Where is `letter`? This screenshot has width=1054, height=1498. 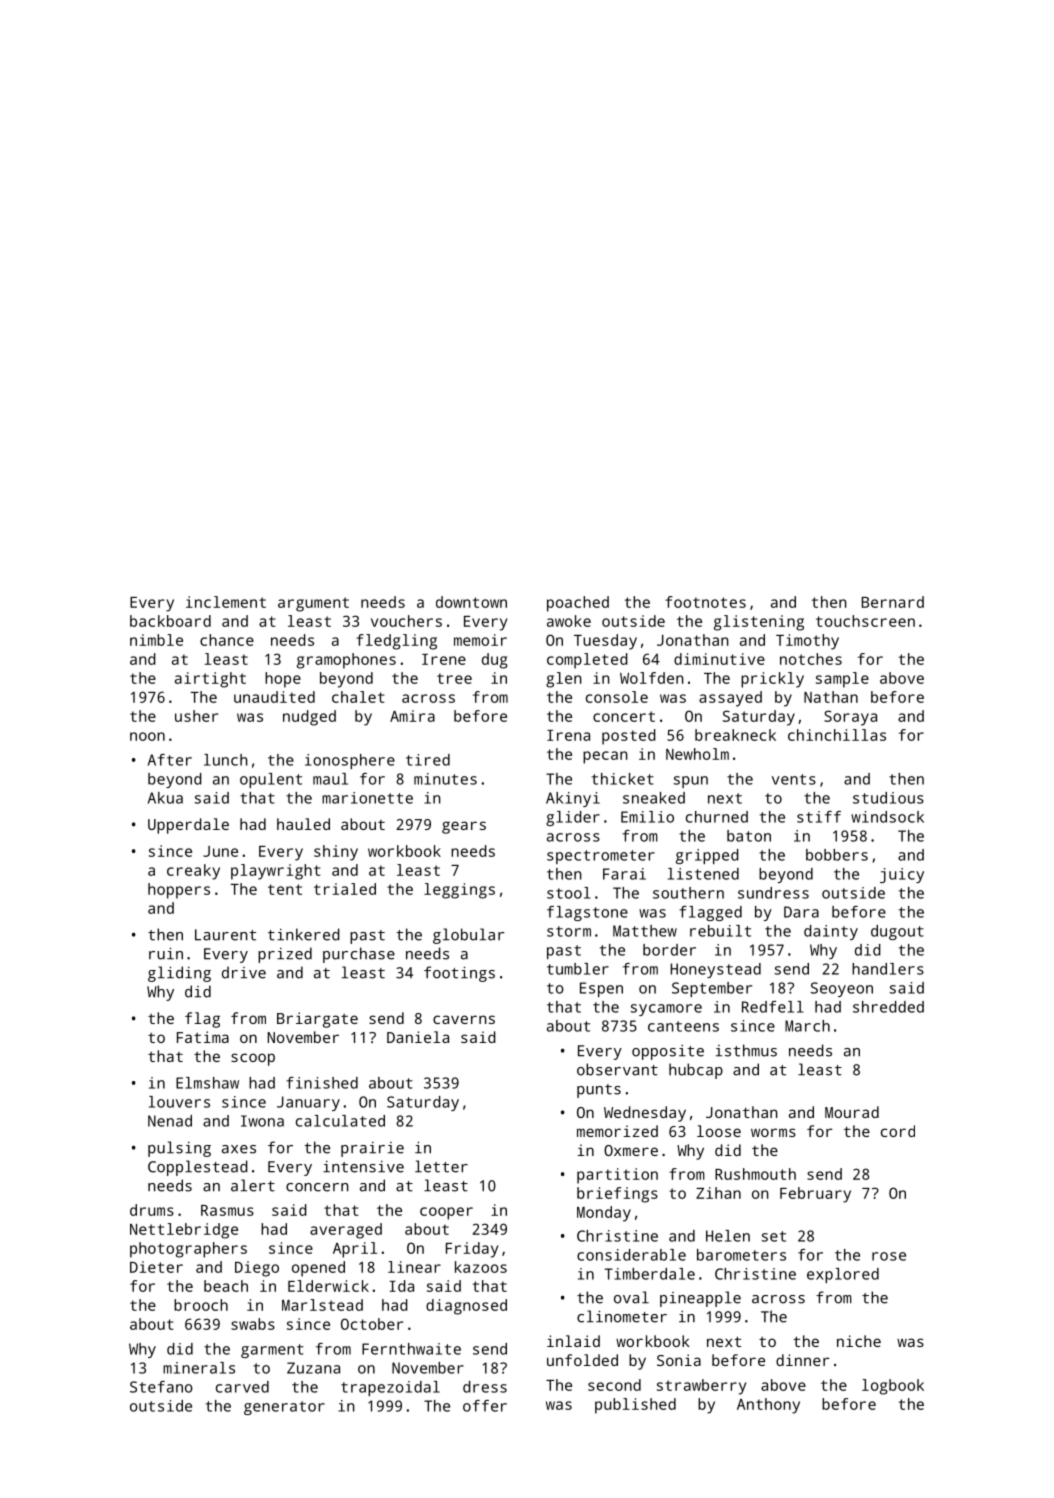 letter is located at coordinates (441, 1166).
